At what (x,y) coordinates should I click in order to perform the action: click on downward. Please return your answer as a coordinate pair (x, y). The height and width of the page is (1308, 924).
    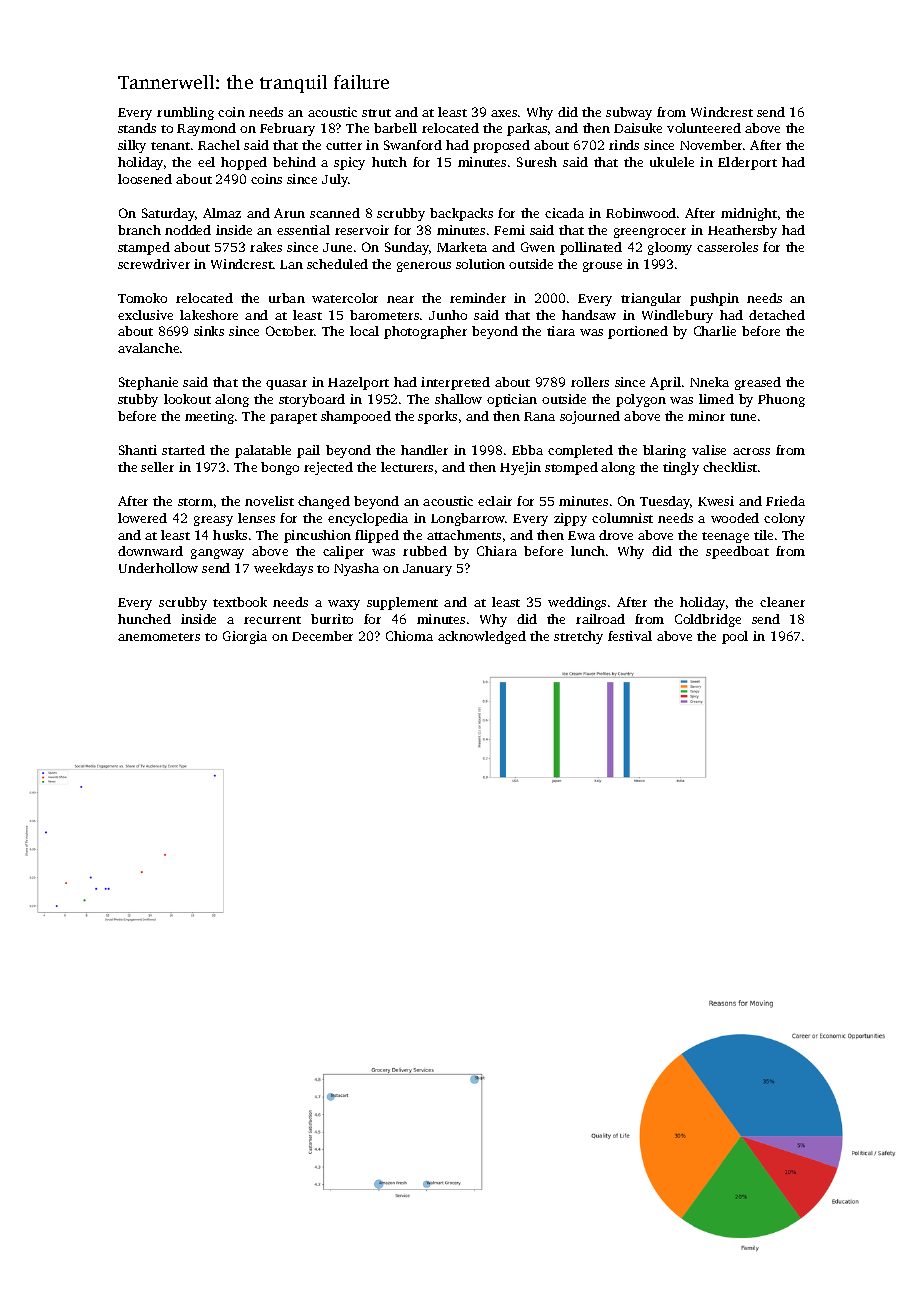
    Looking at the image, I should click on (150, 551).
